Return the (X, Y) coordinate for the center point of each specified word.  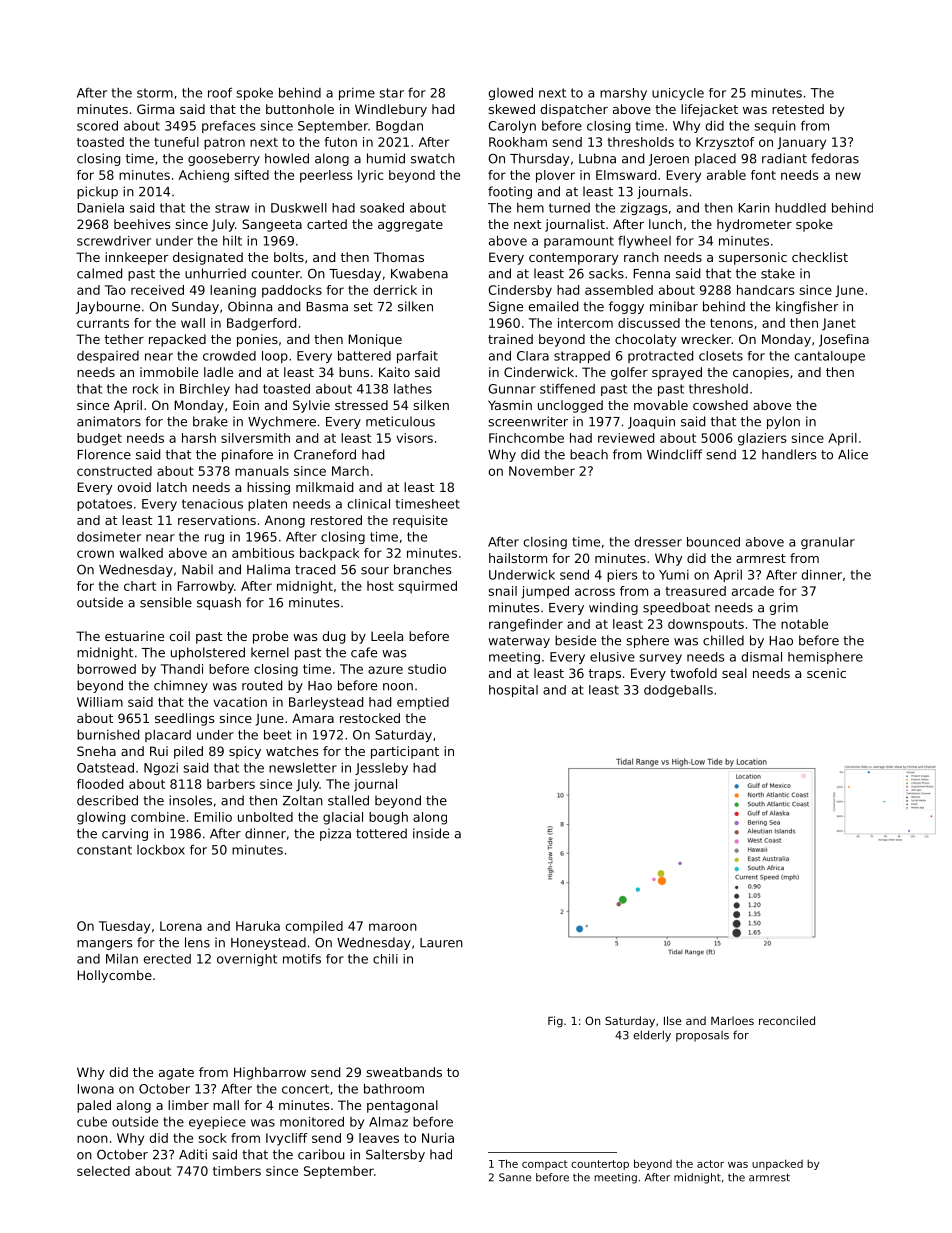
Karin (754, 208)
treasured (695, 591)
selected (103, 1171)
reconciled (787, 1020)
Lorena (181, 926)
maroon (393, 927)
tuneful (176, 142)
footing (510, 192)
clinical (369, 504)
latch (172, 487)
